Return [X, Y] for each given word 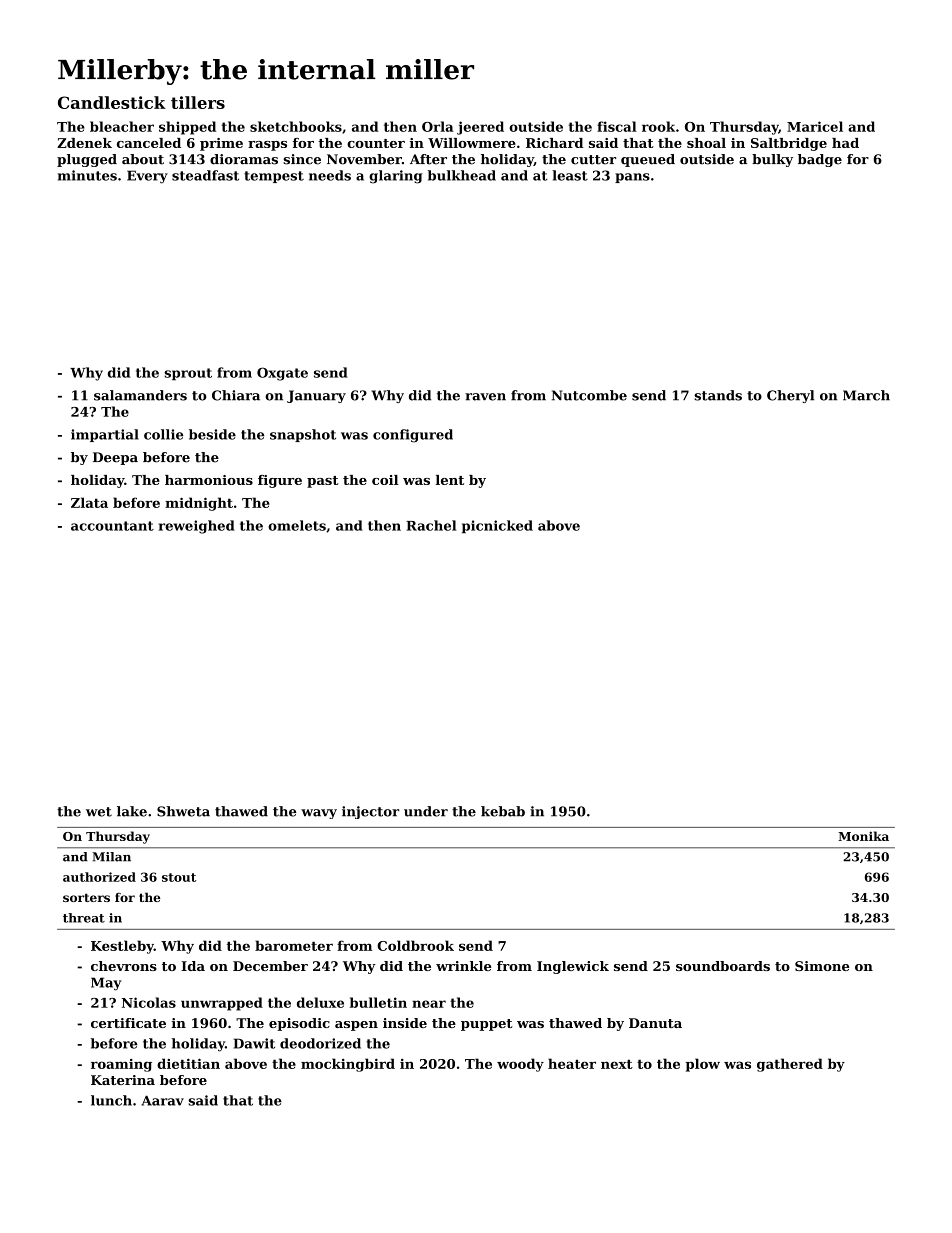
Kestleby [122, 947]
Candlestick [112, 102]
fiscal [617, 126]
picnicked [497, 527]
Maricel [815, 126]
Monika [863, 836]
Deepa [115, 458]
